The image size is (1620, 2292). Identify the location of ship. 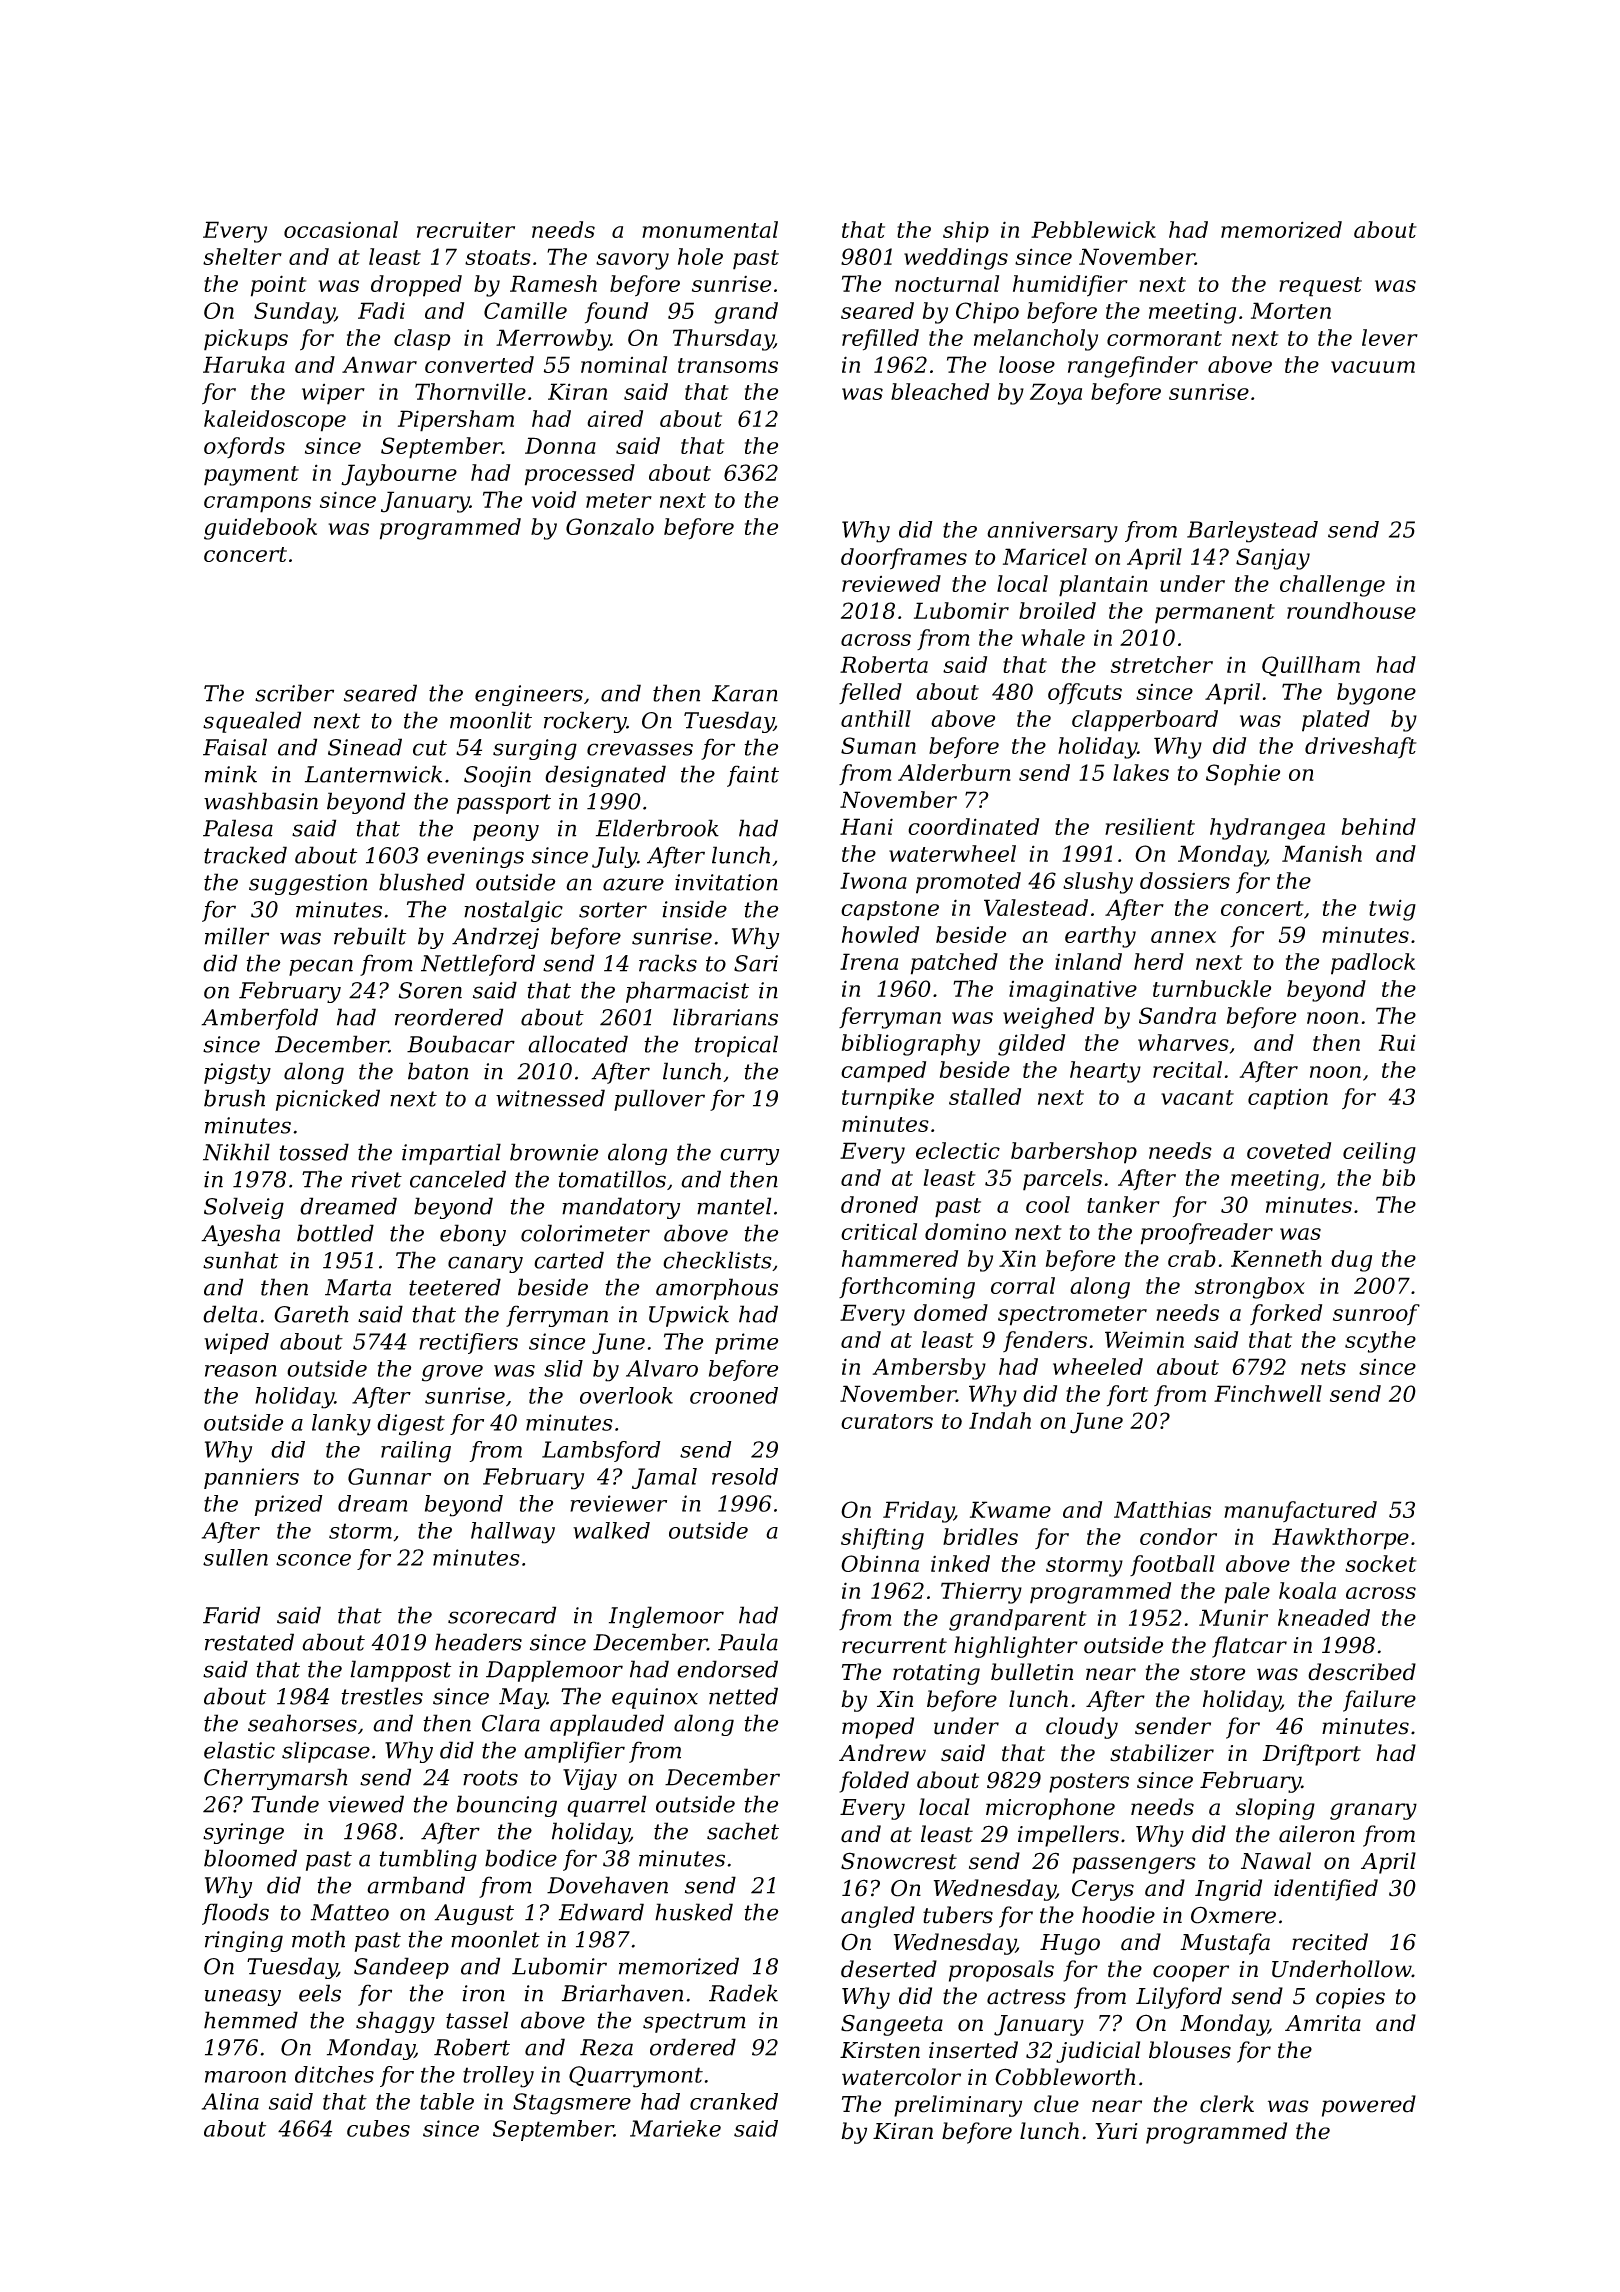
(966, 232).
